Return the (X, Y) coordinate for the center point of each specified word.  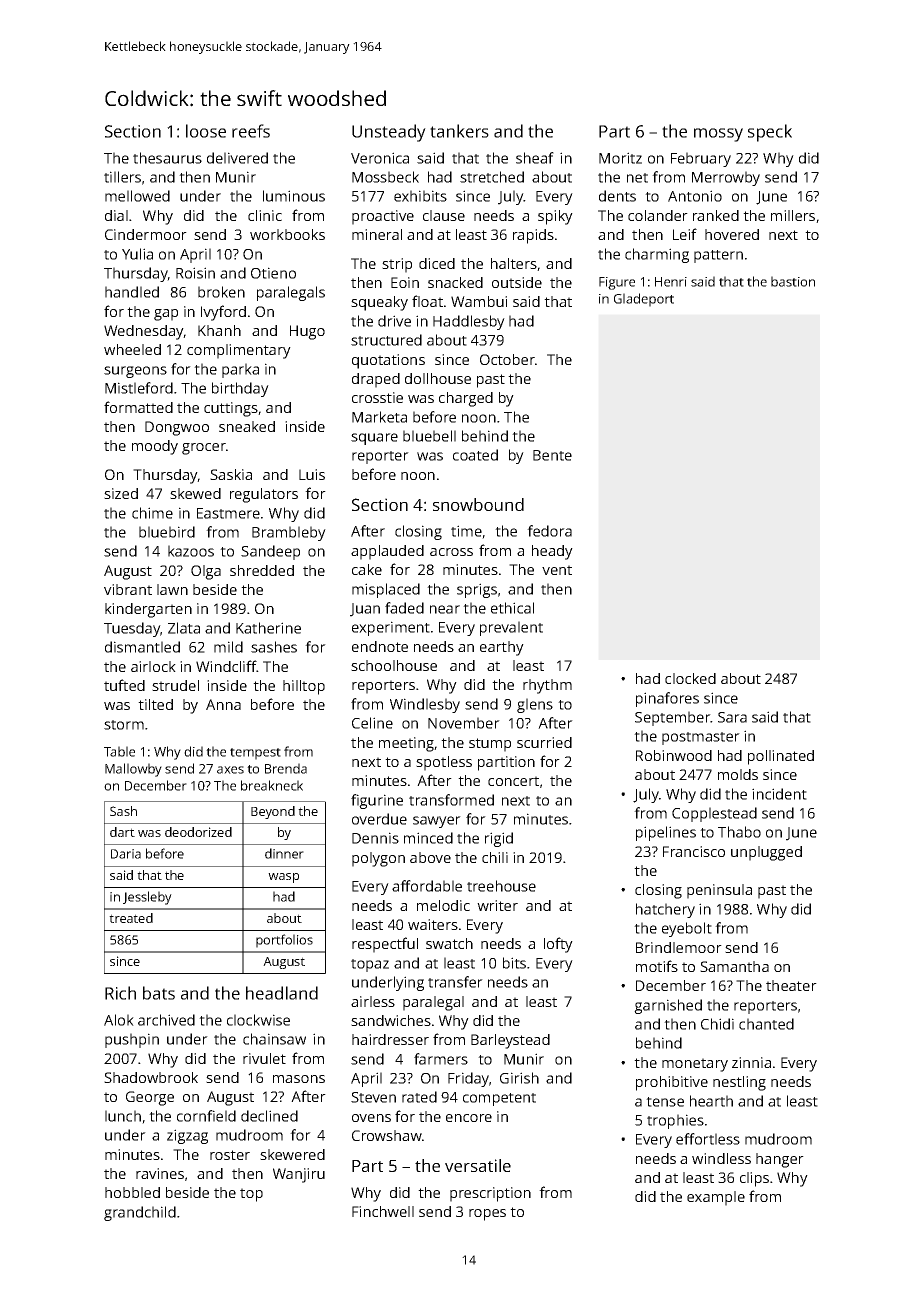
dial (116, 215)
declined (269, 1116)
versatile (478, 1165)
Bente (552, 455)
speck (770, 133)
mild (228, 647)
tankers (459, 131)
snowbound (478, 504)
